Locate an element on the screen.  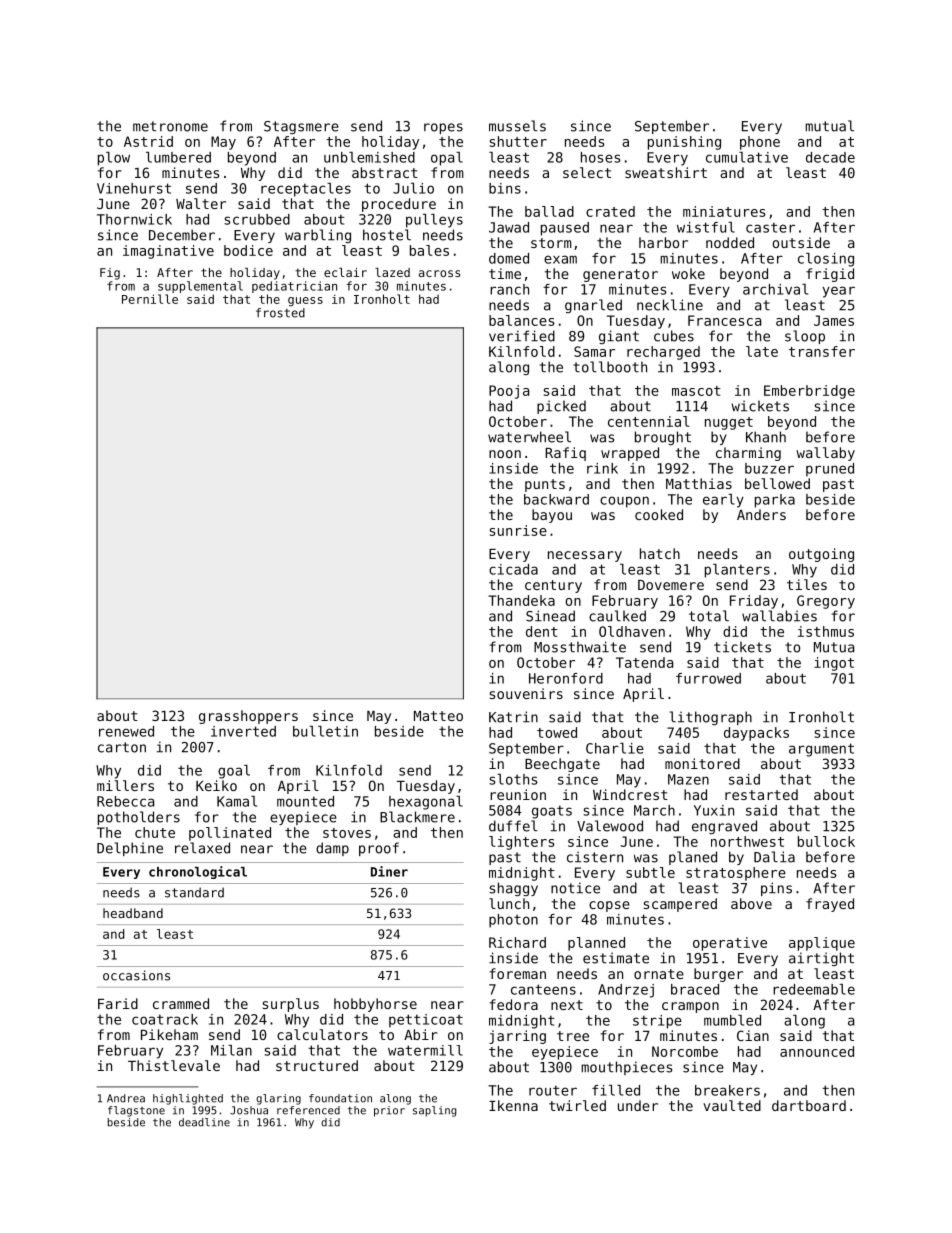
restarted is located at coordinates (761, 794).
